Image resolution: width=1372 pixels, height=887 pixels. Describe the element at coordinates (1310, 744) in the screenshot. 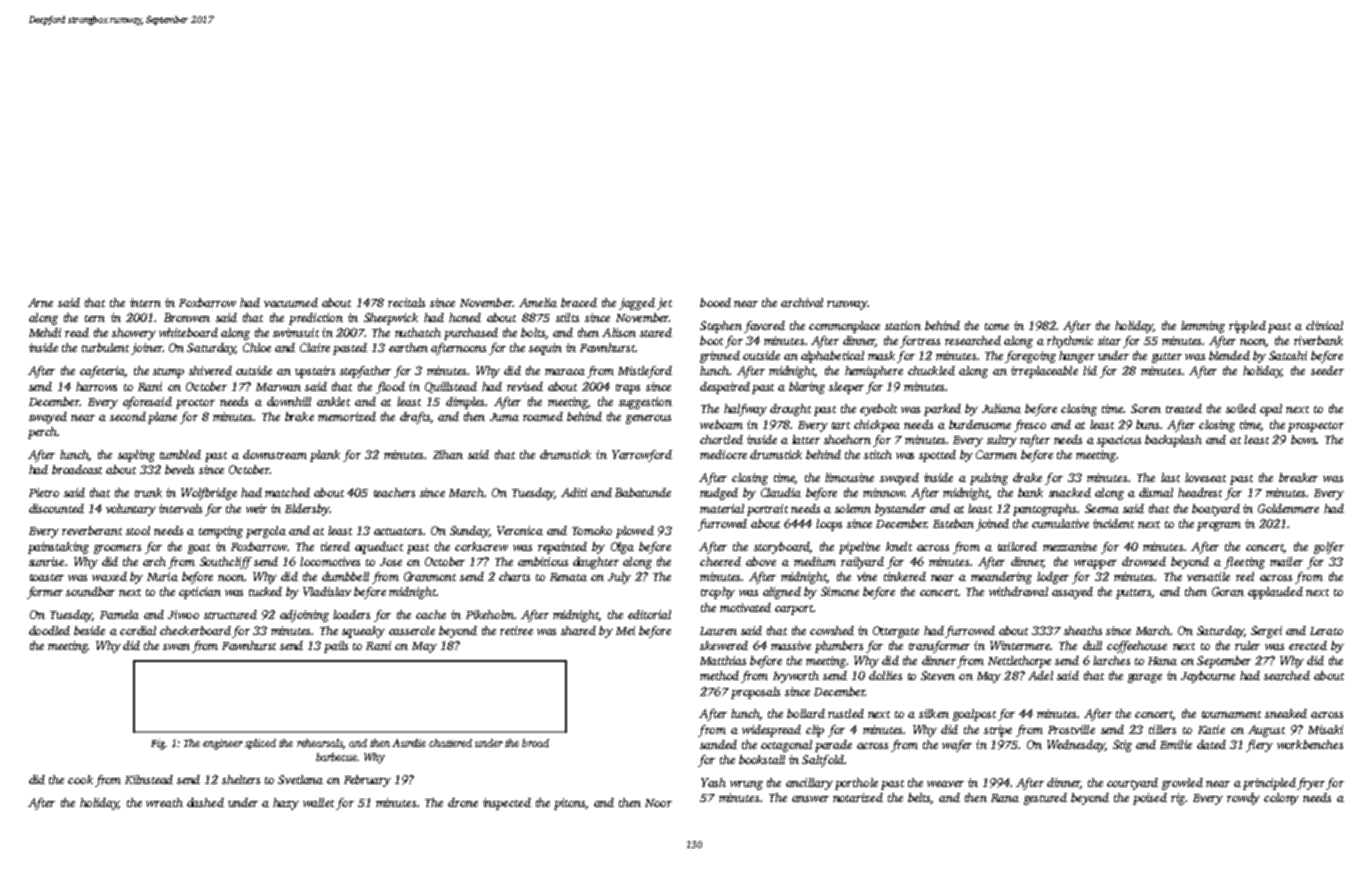

I see `workbenches` at that location.
